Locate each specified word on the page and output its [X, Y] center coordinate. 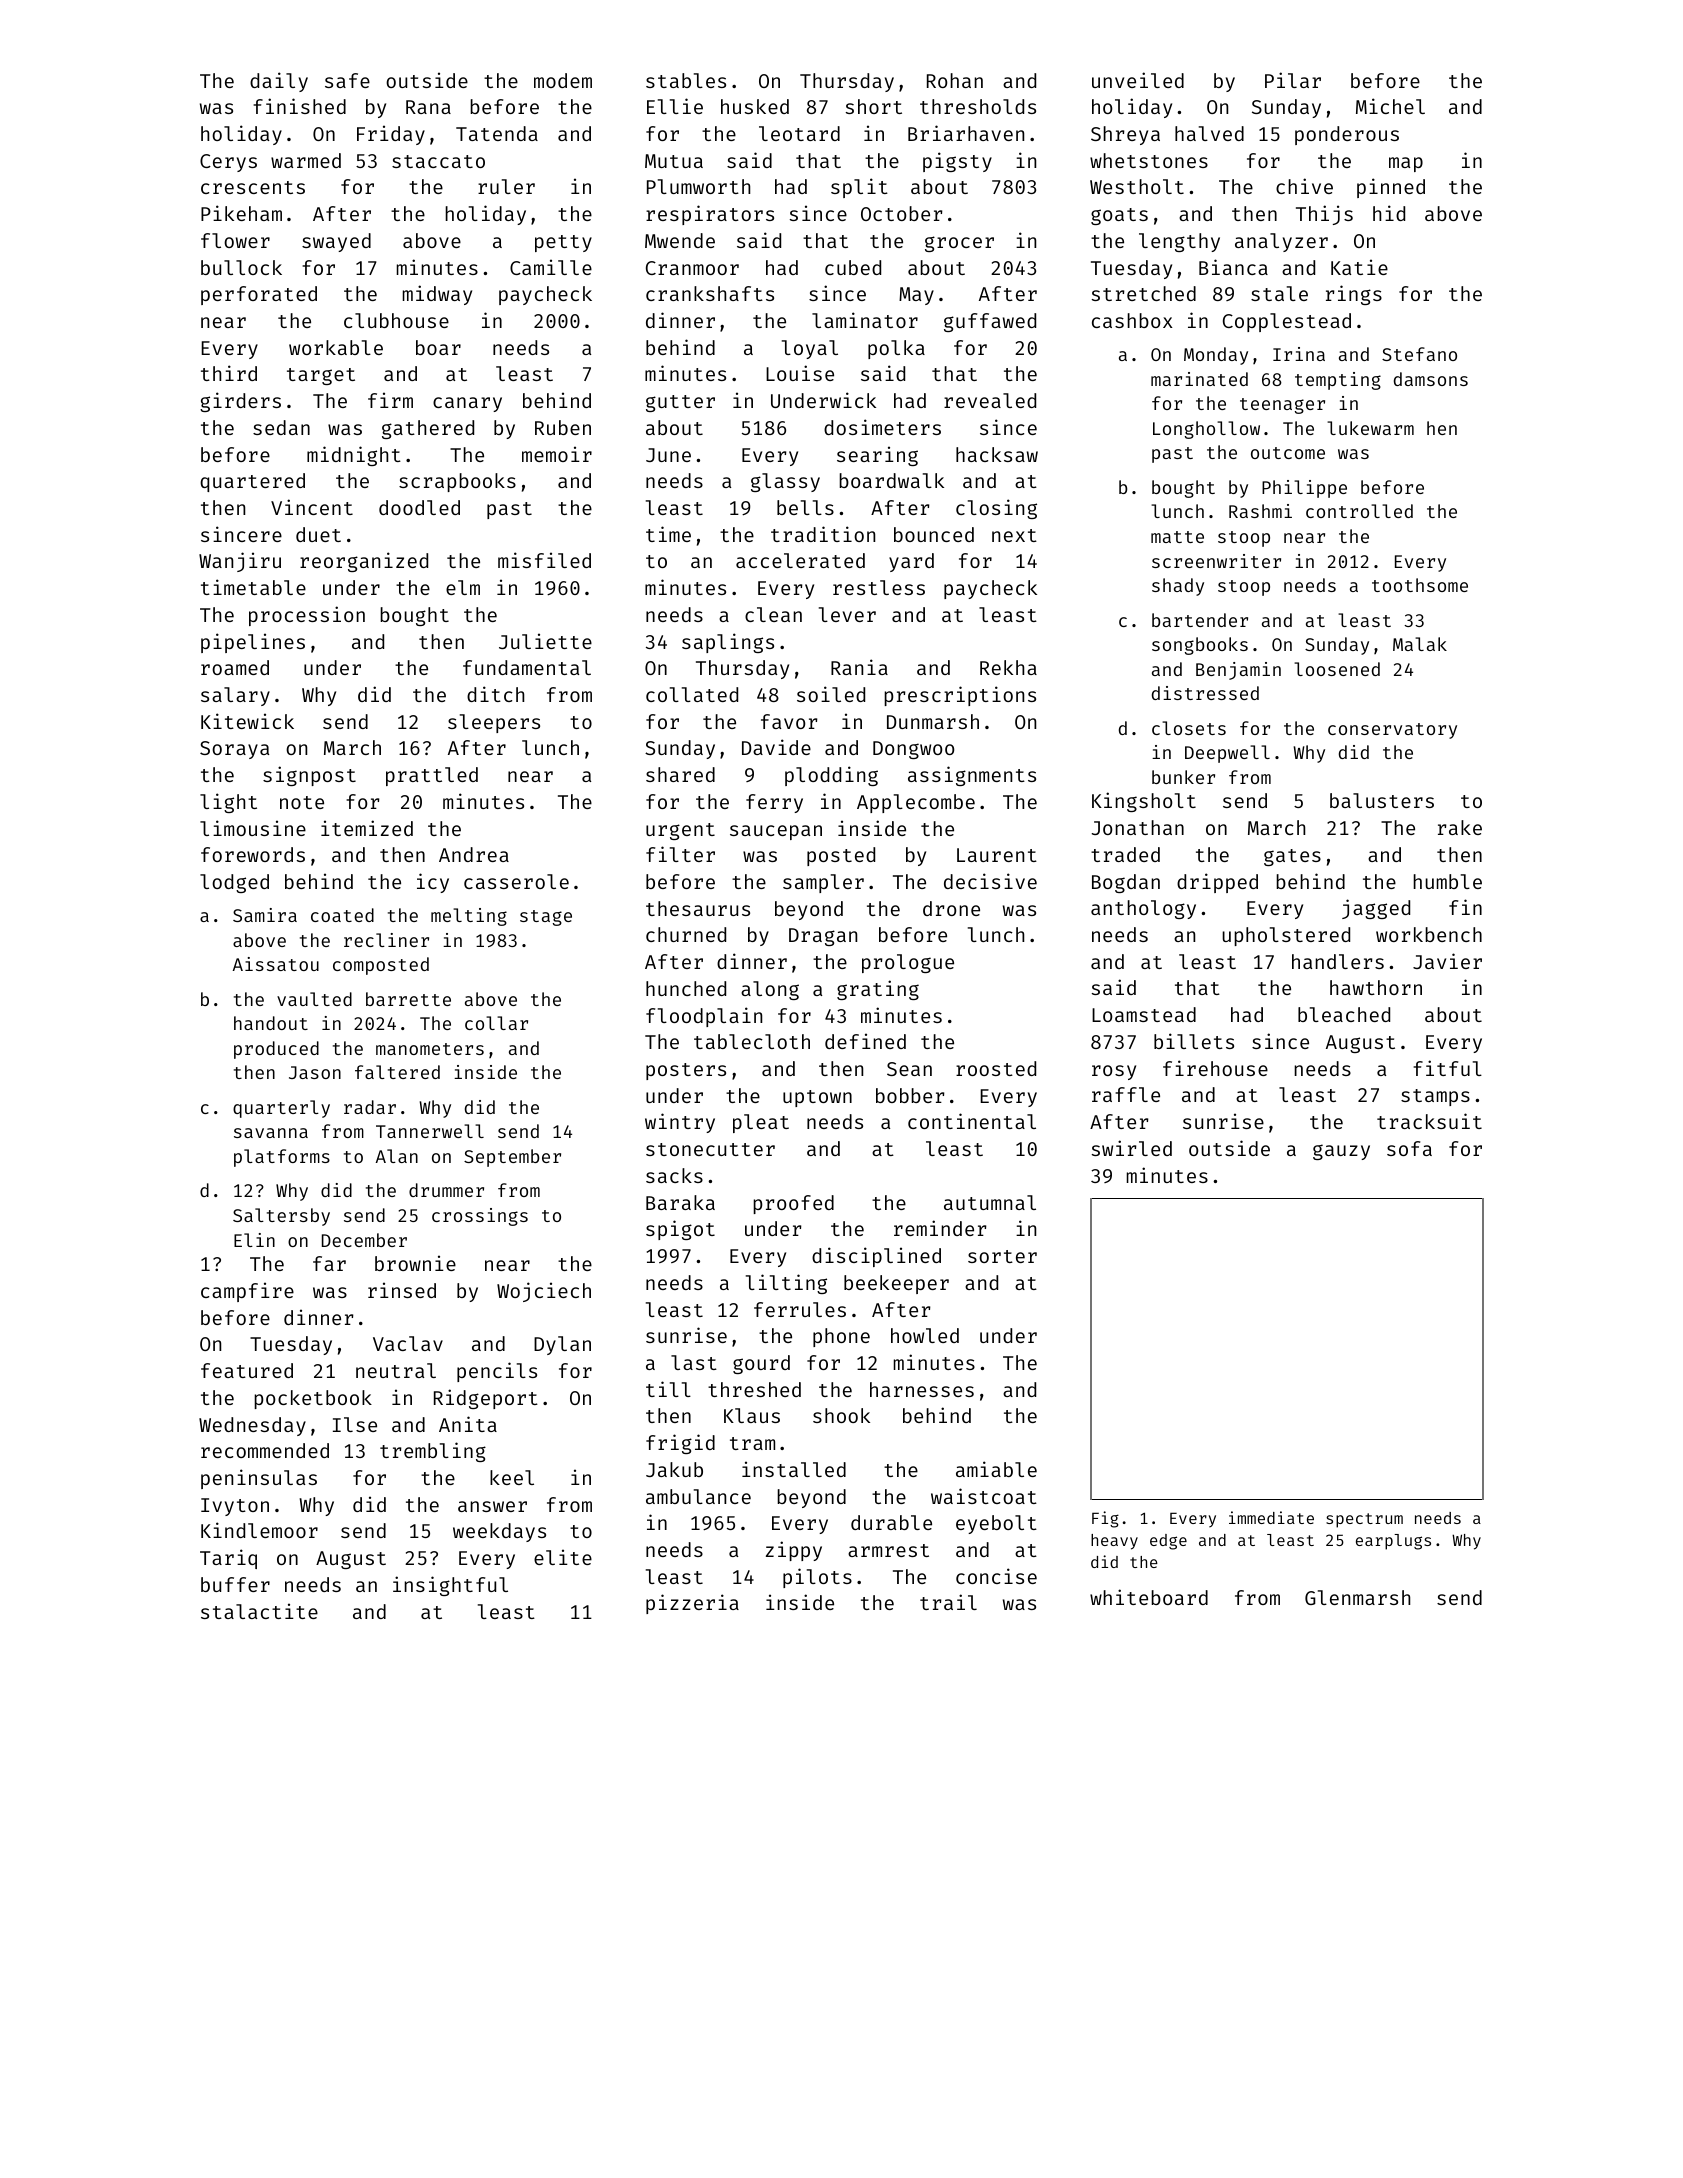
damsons [1431, 379]
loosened [1337, 669]
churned [686, 934]
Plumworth [698, 186]
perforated [259, 295]
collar [496, 1023]
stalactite [259, 1611]
